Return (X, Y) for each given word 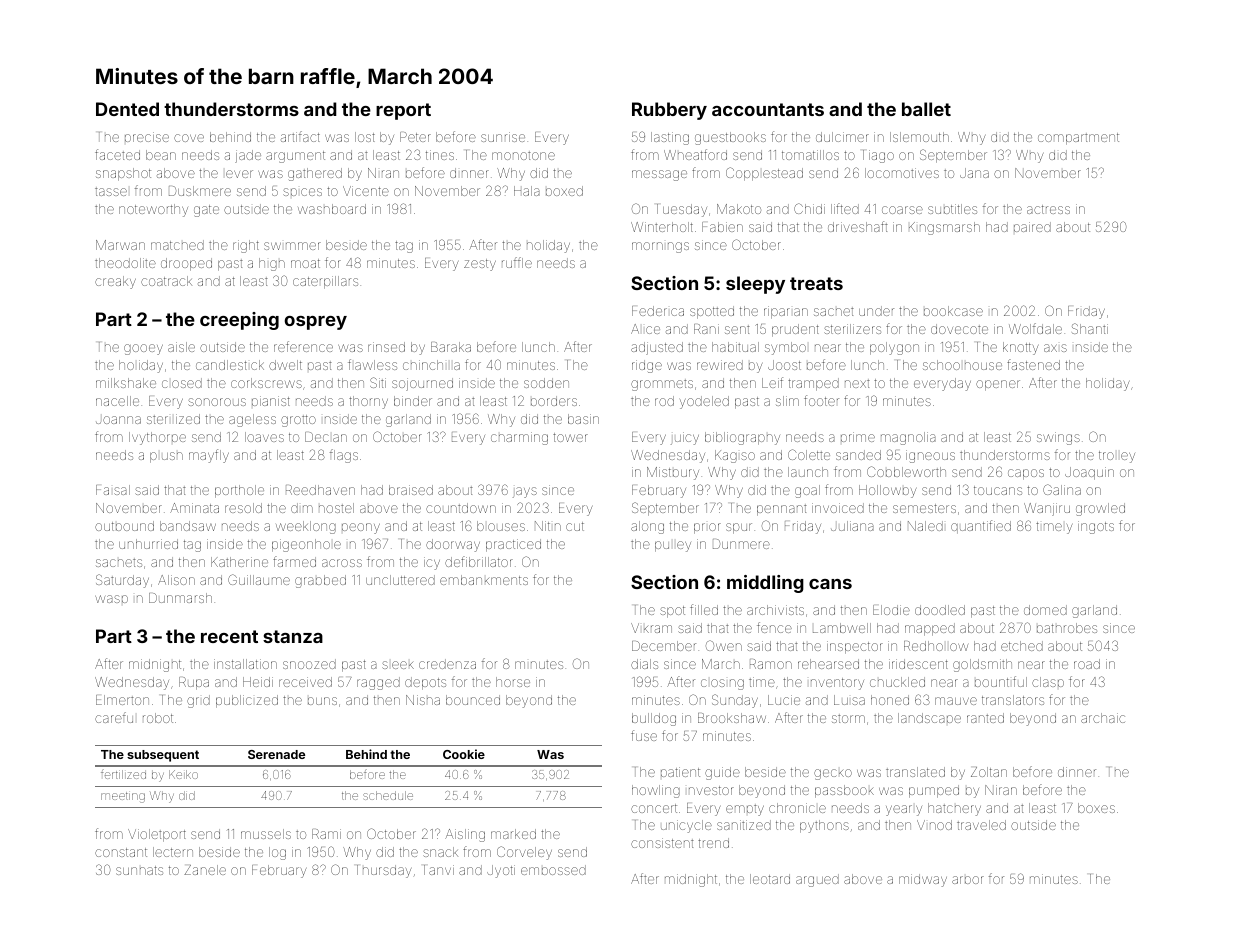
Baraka (451, 347)
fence (774, 627)
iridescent (918, 664)
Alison (176, 580)
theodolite (125, 263)
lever (239, 174)
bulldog (654, 719)
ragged (378, 683)
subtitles (952, 209)
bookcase (953, 311)
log (277, 853)
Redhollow (936, 646)
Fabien (722, 227)
